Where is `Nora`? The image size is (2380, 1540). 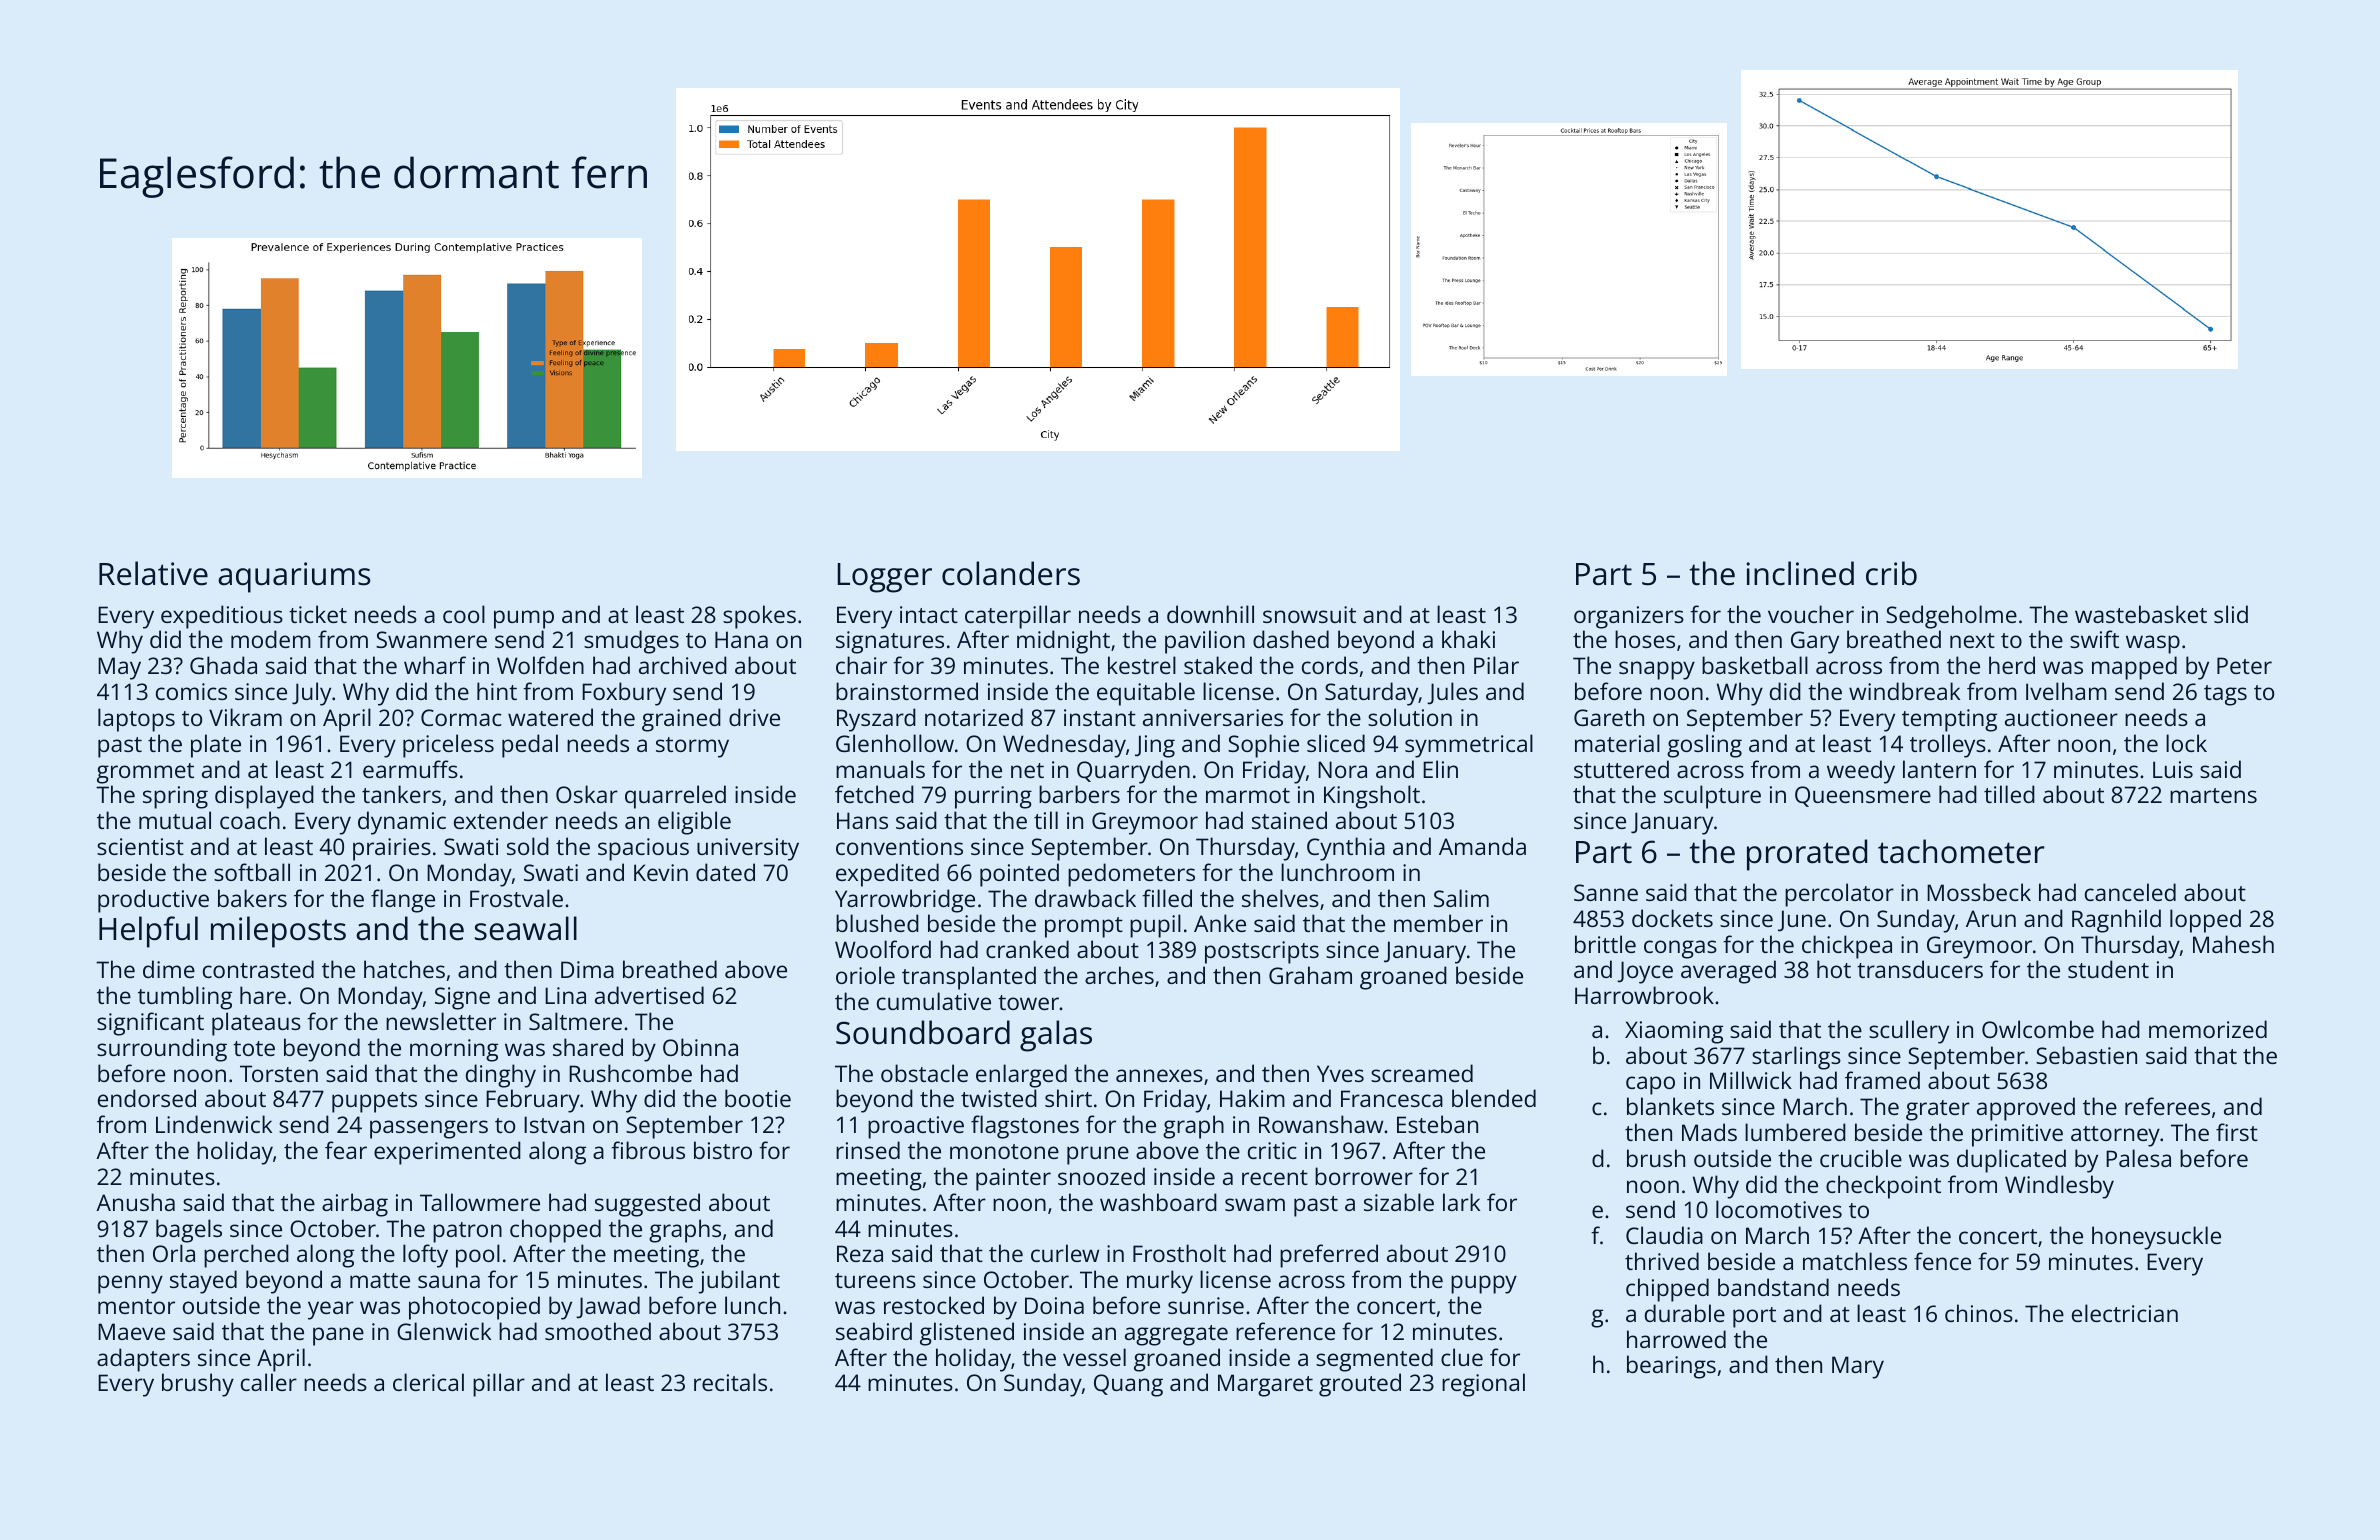 Nora is located at coordinates (1342, 769).
